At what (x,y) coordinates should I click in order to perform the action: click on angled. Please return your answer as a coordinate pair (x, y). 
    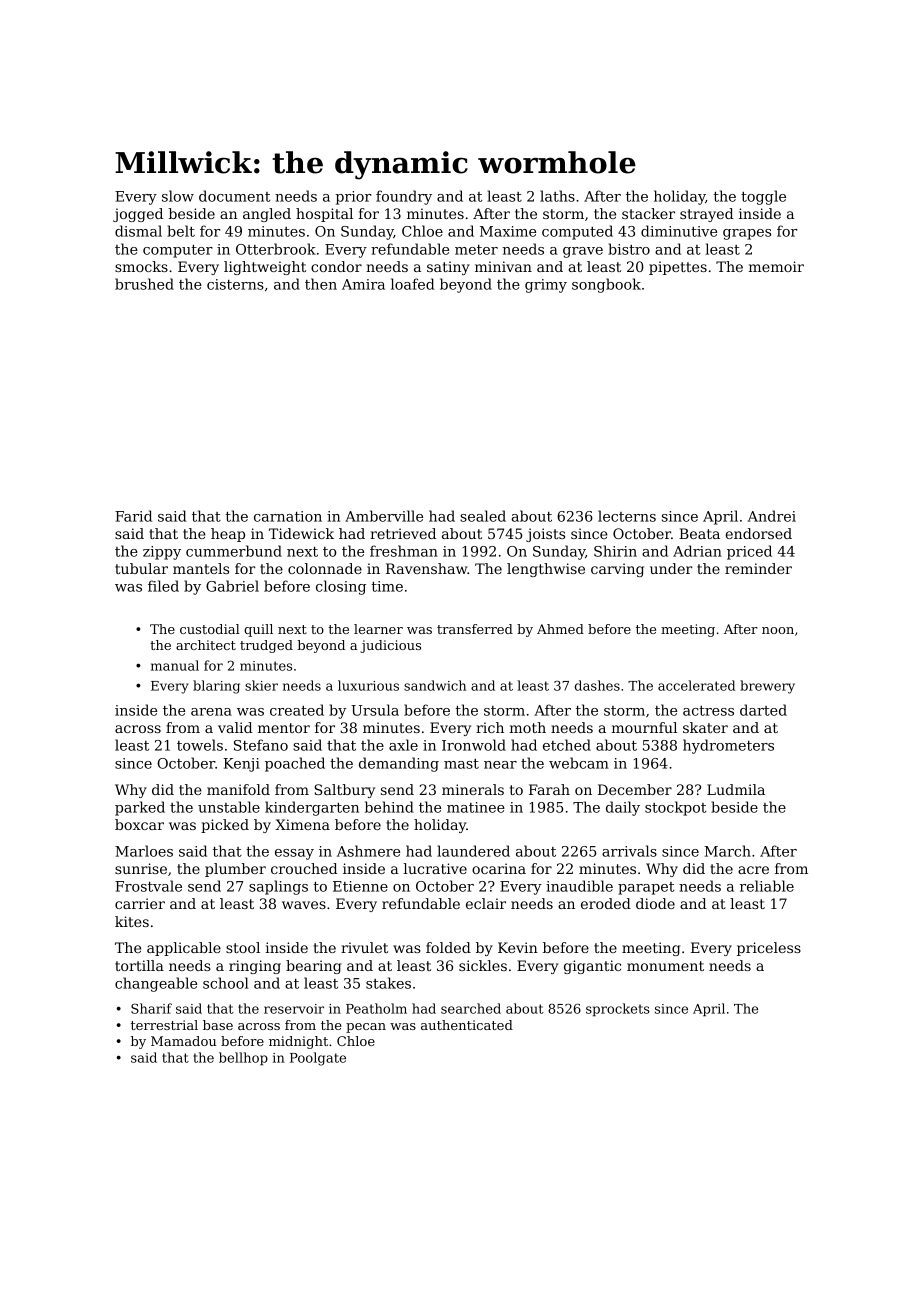
    Looking at the image, I should click on (267, 215).
